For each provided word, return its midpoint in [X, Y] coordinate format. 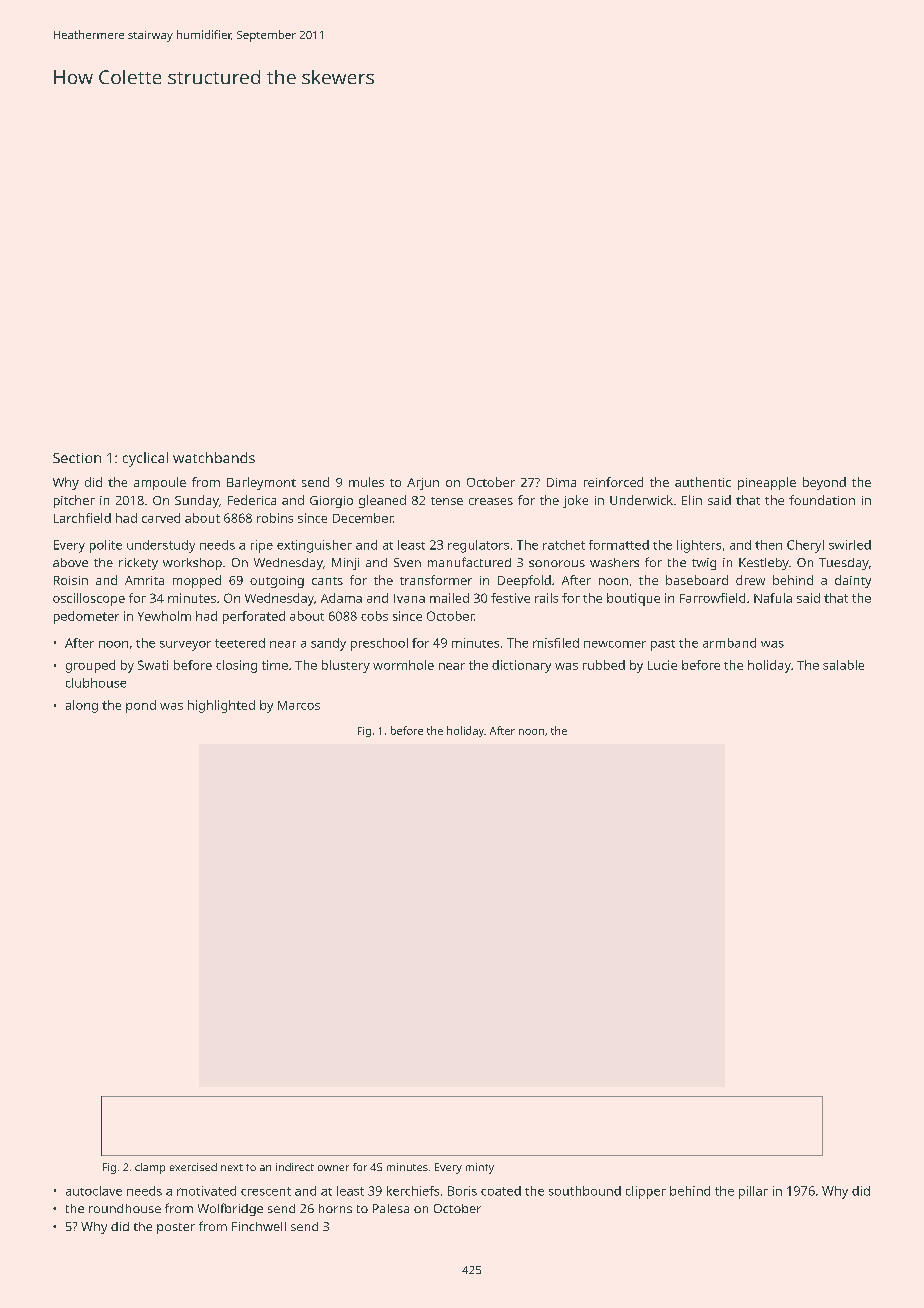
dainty [853, 581]
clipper [646, 1192]
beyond [824, 483]
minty [480, 1168]
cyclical [145, 459]
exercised [193, 1167]
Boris [462, 1191]
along [82, 706]
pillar [753, 1192]
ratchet [564, 545]
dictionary [521, 666]
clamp [150, 1168]
